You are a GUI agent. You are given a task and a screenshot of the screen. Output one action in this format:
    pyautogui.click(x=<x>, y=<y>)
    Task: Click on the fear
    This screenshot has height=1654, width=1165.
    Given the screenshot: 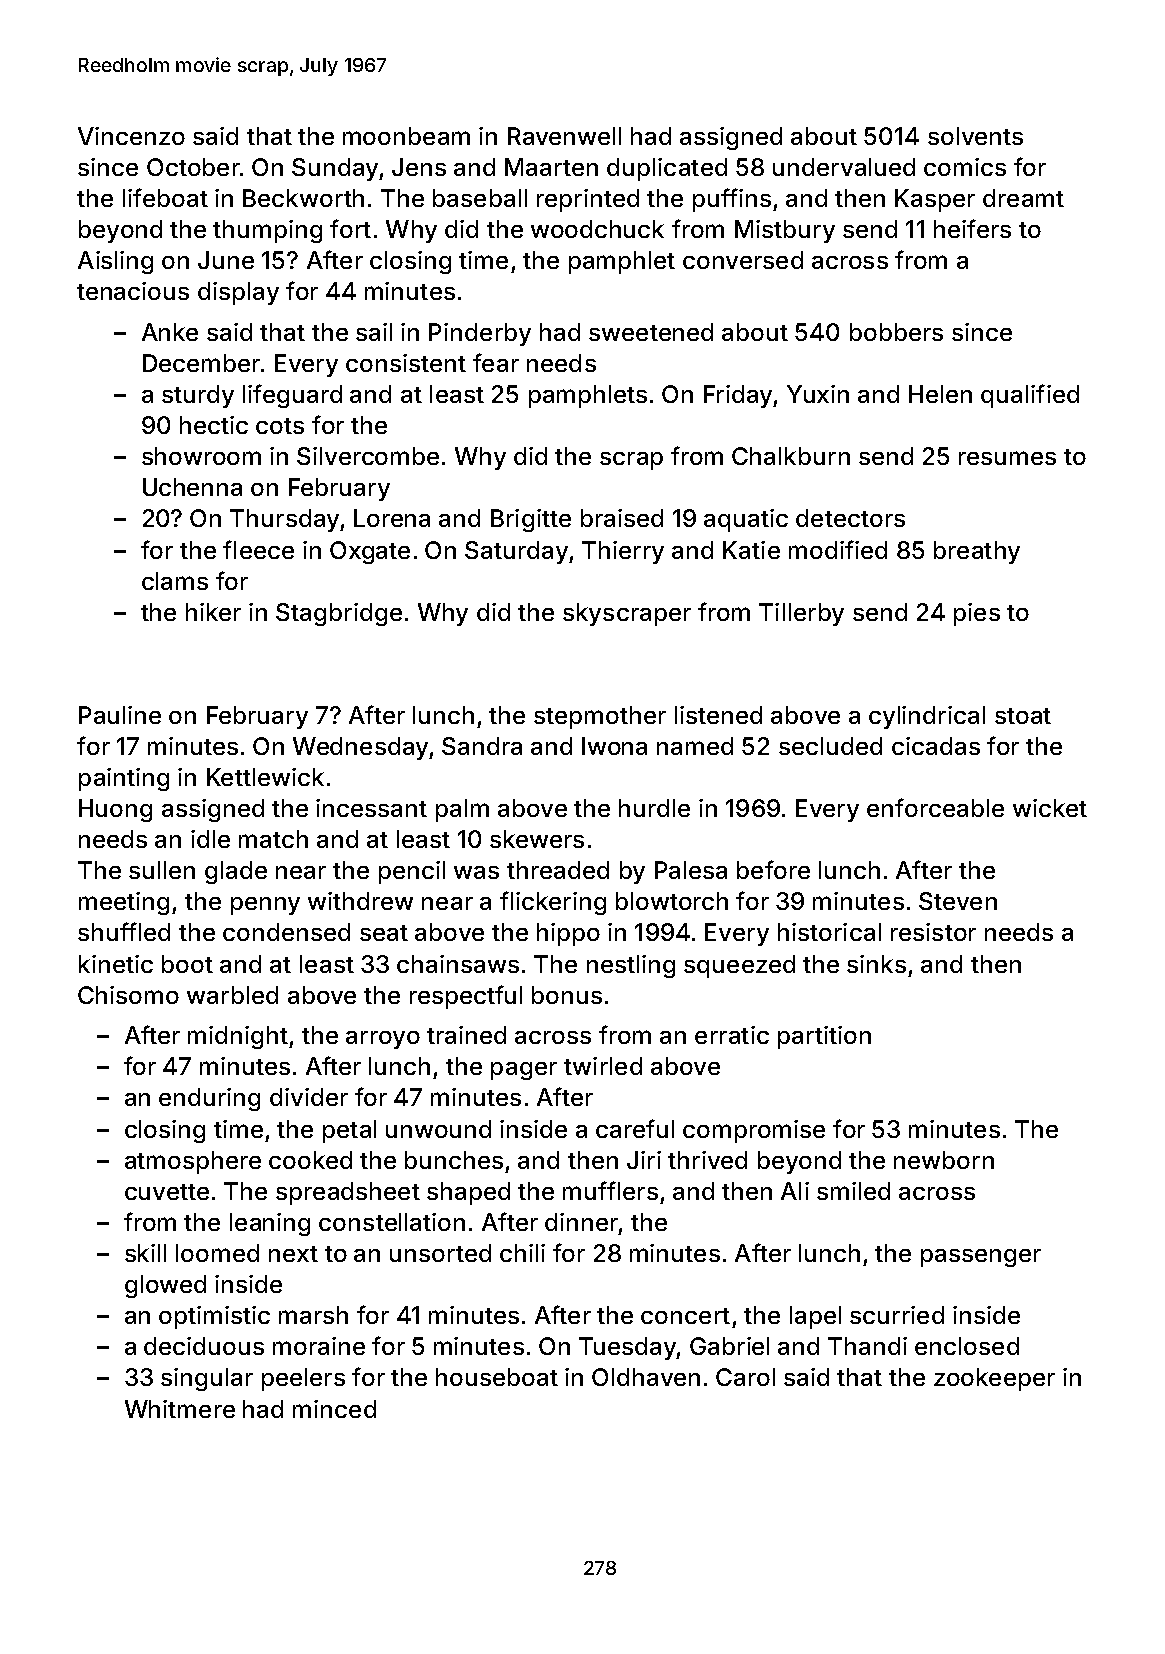 What is the action you would take?
    pyautogui.click(x=496, y=362)
